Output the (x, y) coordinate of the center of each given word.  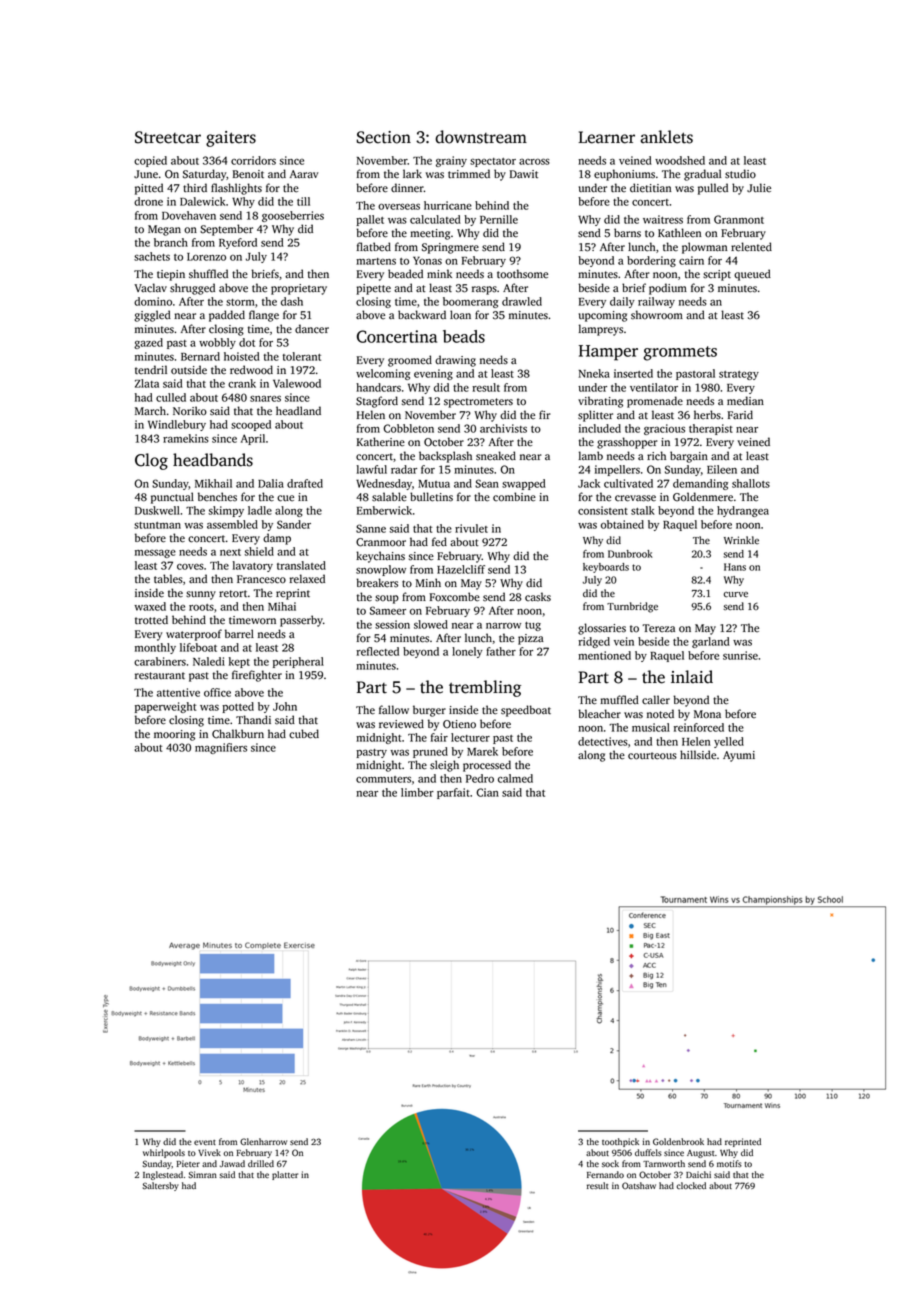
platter (285, 1175)
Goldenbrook (678, 1141)
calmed (515, 778)
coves (190, 566)
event (205, 1142)
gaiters (231, 139)
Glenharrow (263, 1141)
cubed (304, 734)
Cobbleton (408, 428)
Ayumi (739, 756)
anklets (667, 137)
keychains (380, 557)
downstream (481, 137)
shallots (751, 483)
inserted (633, 373)
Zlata (147, 383)
